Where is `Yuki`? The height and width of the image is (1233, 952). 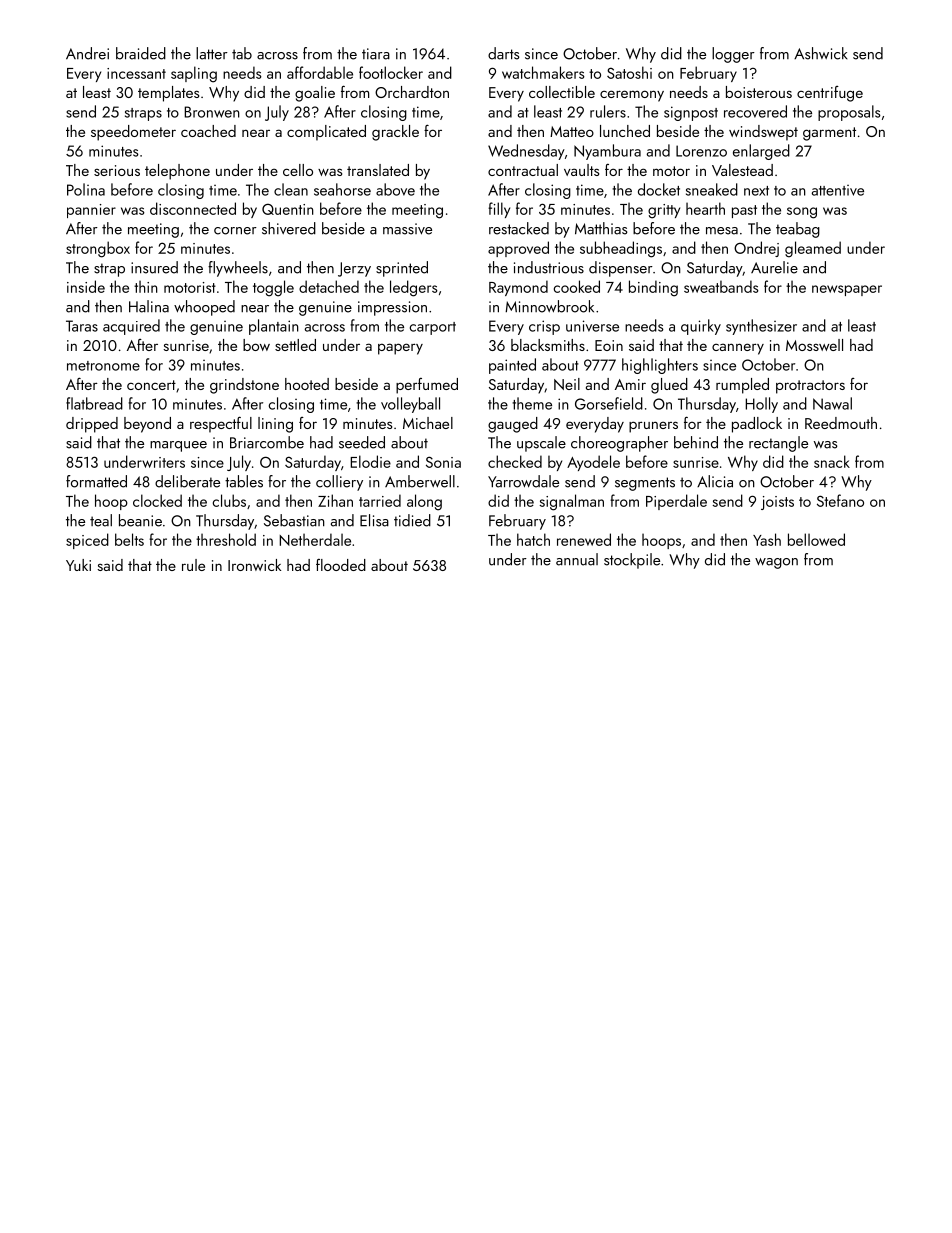 Yuki is located at coordinates (78, 565).
